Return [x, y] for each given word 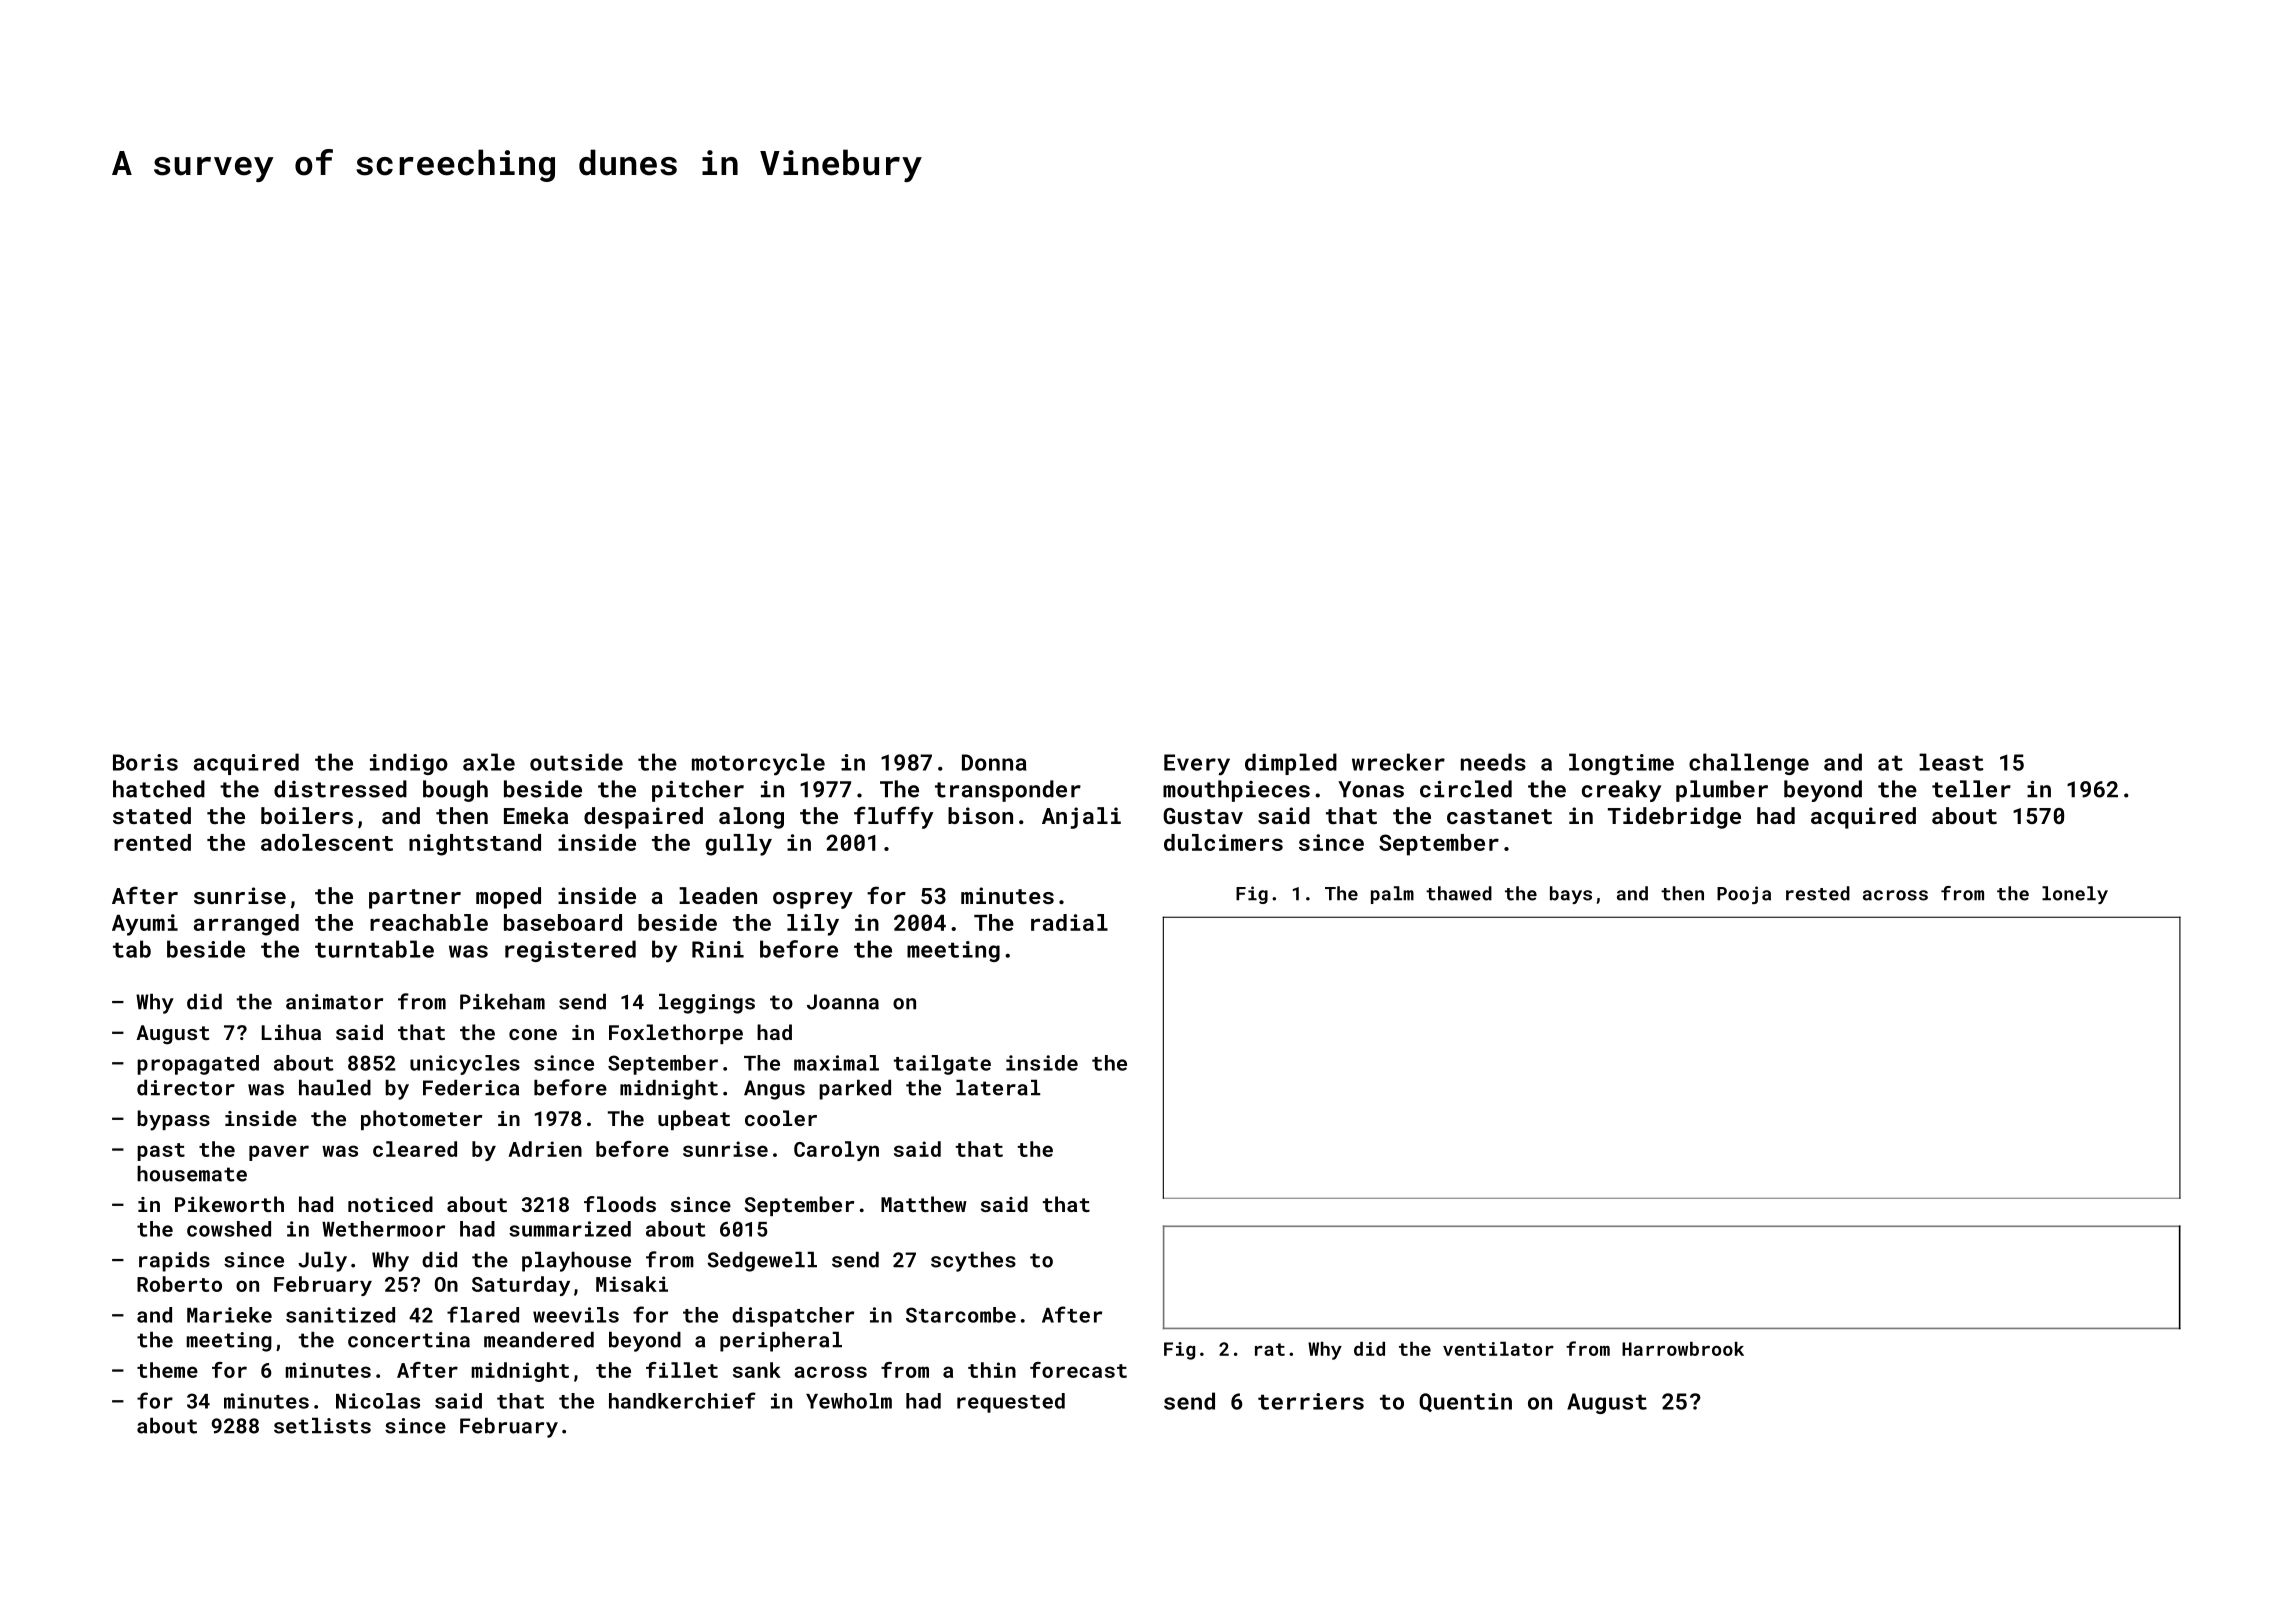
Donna [994, 762]
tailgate [942, 1065]
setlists [322, 1426]
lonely [2075, 895]
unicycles [465, 1065]
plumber [1722, 791]
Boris [145, 762]
